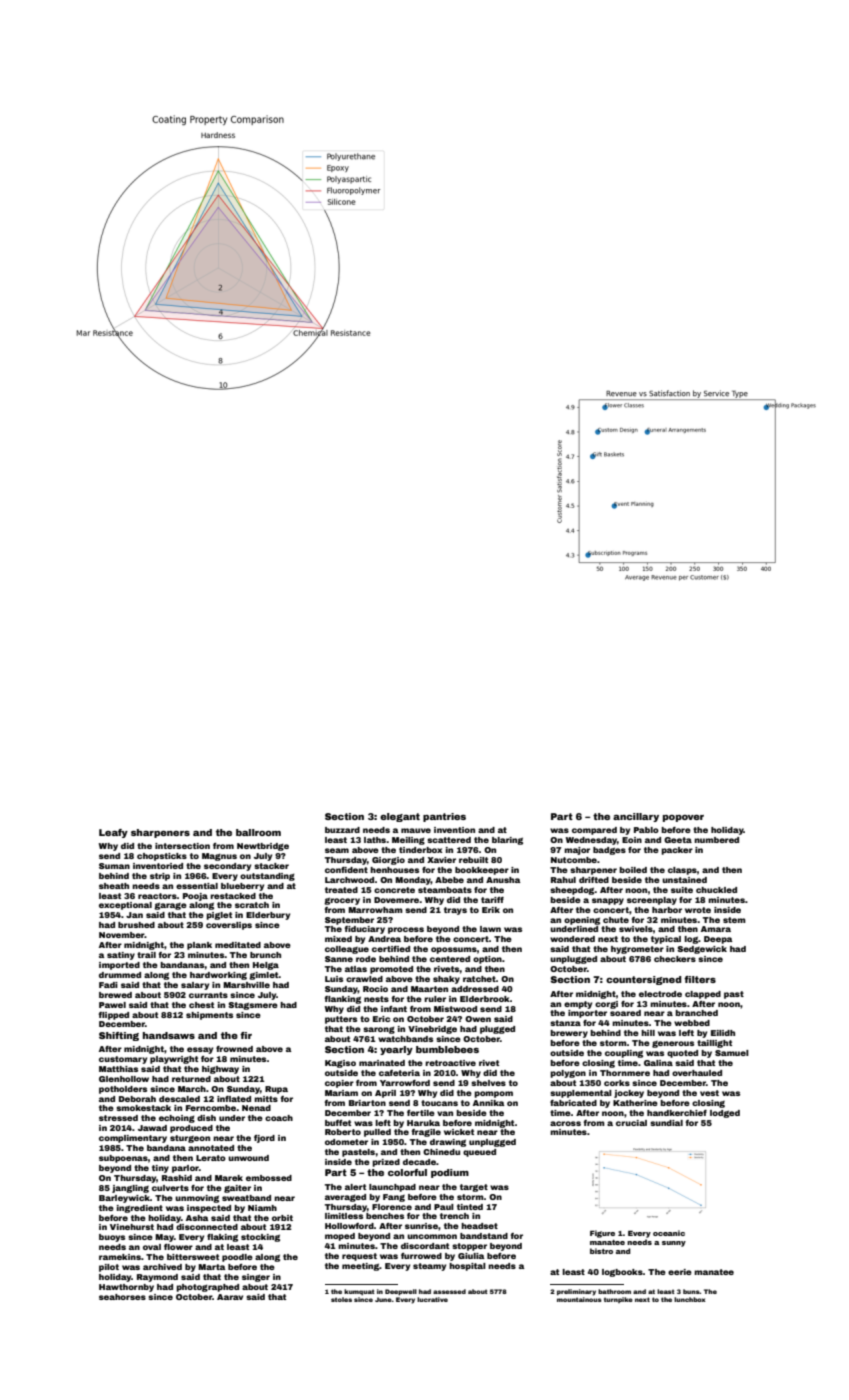  What do you see at coordinates (258, 832) in the document?
I see `ballroom` at bounding box center [258, 832].
